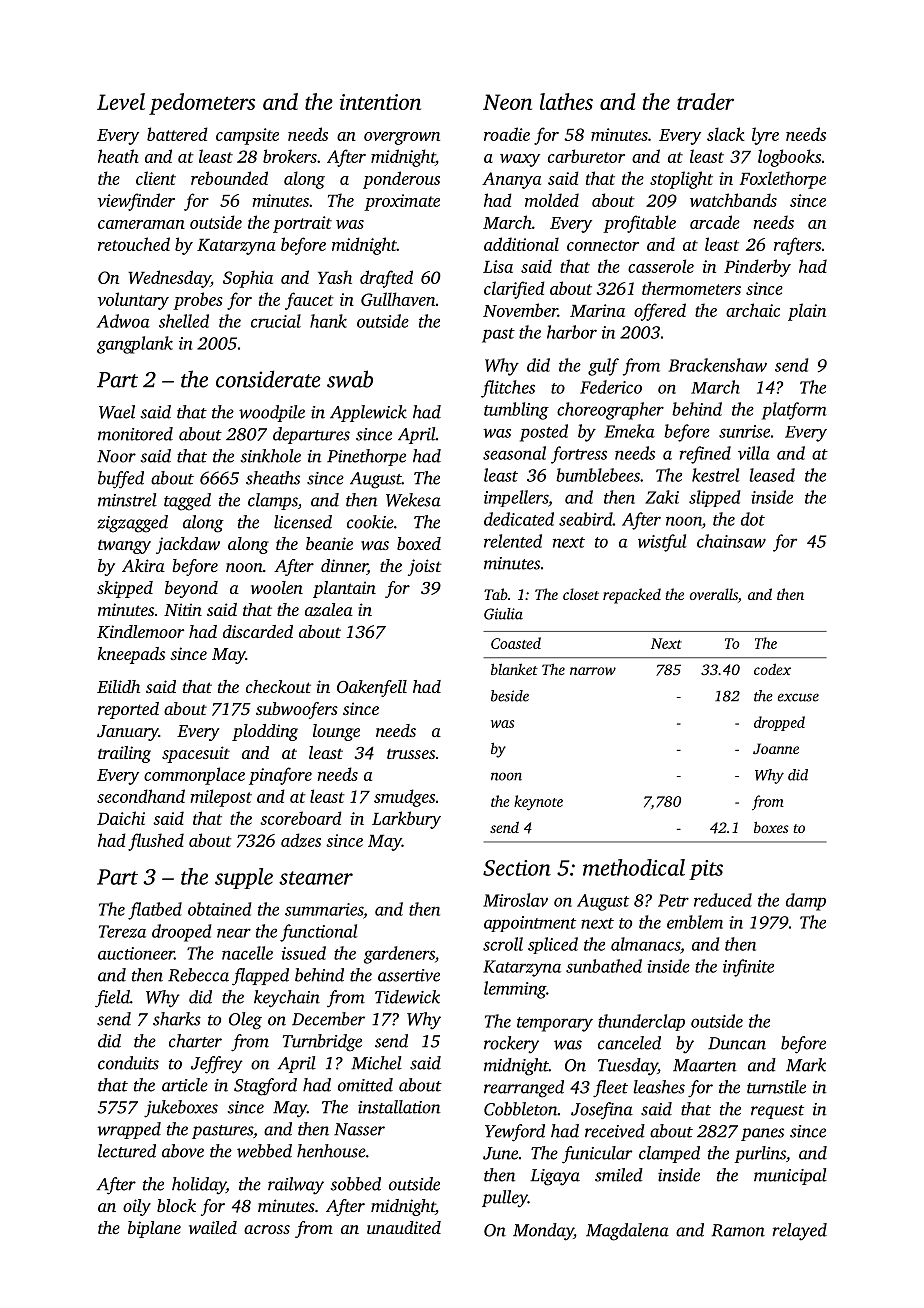 This document has height=1308, width=924. I want to click on kneepads, so click(131, 655).
